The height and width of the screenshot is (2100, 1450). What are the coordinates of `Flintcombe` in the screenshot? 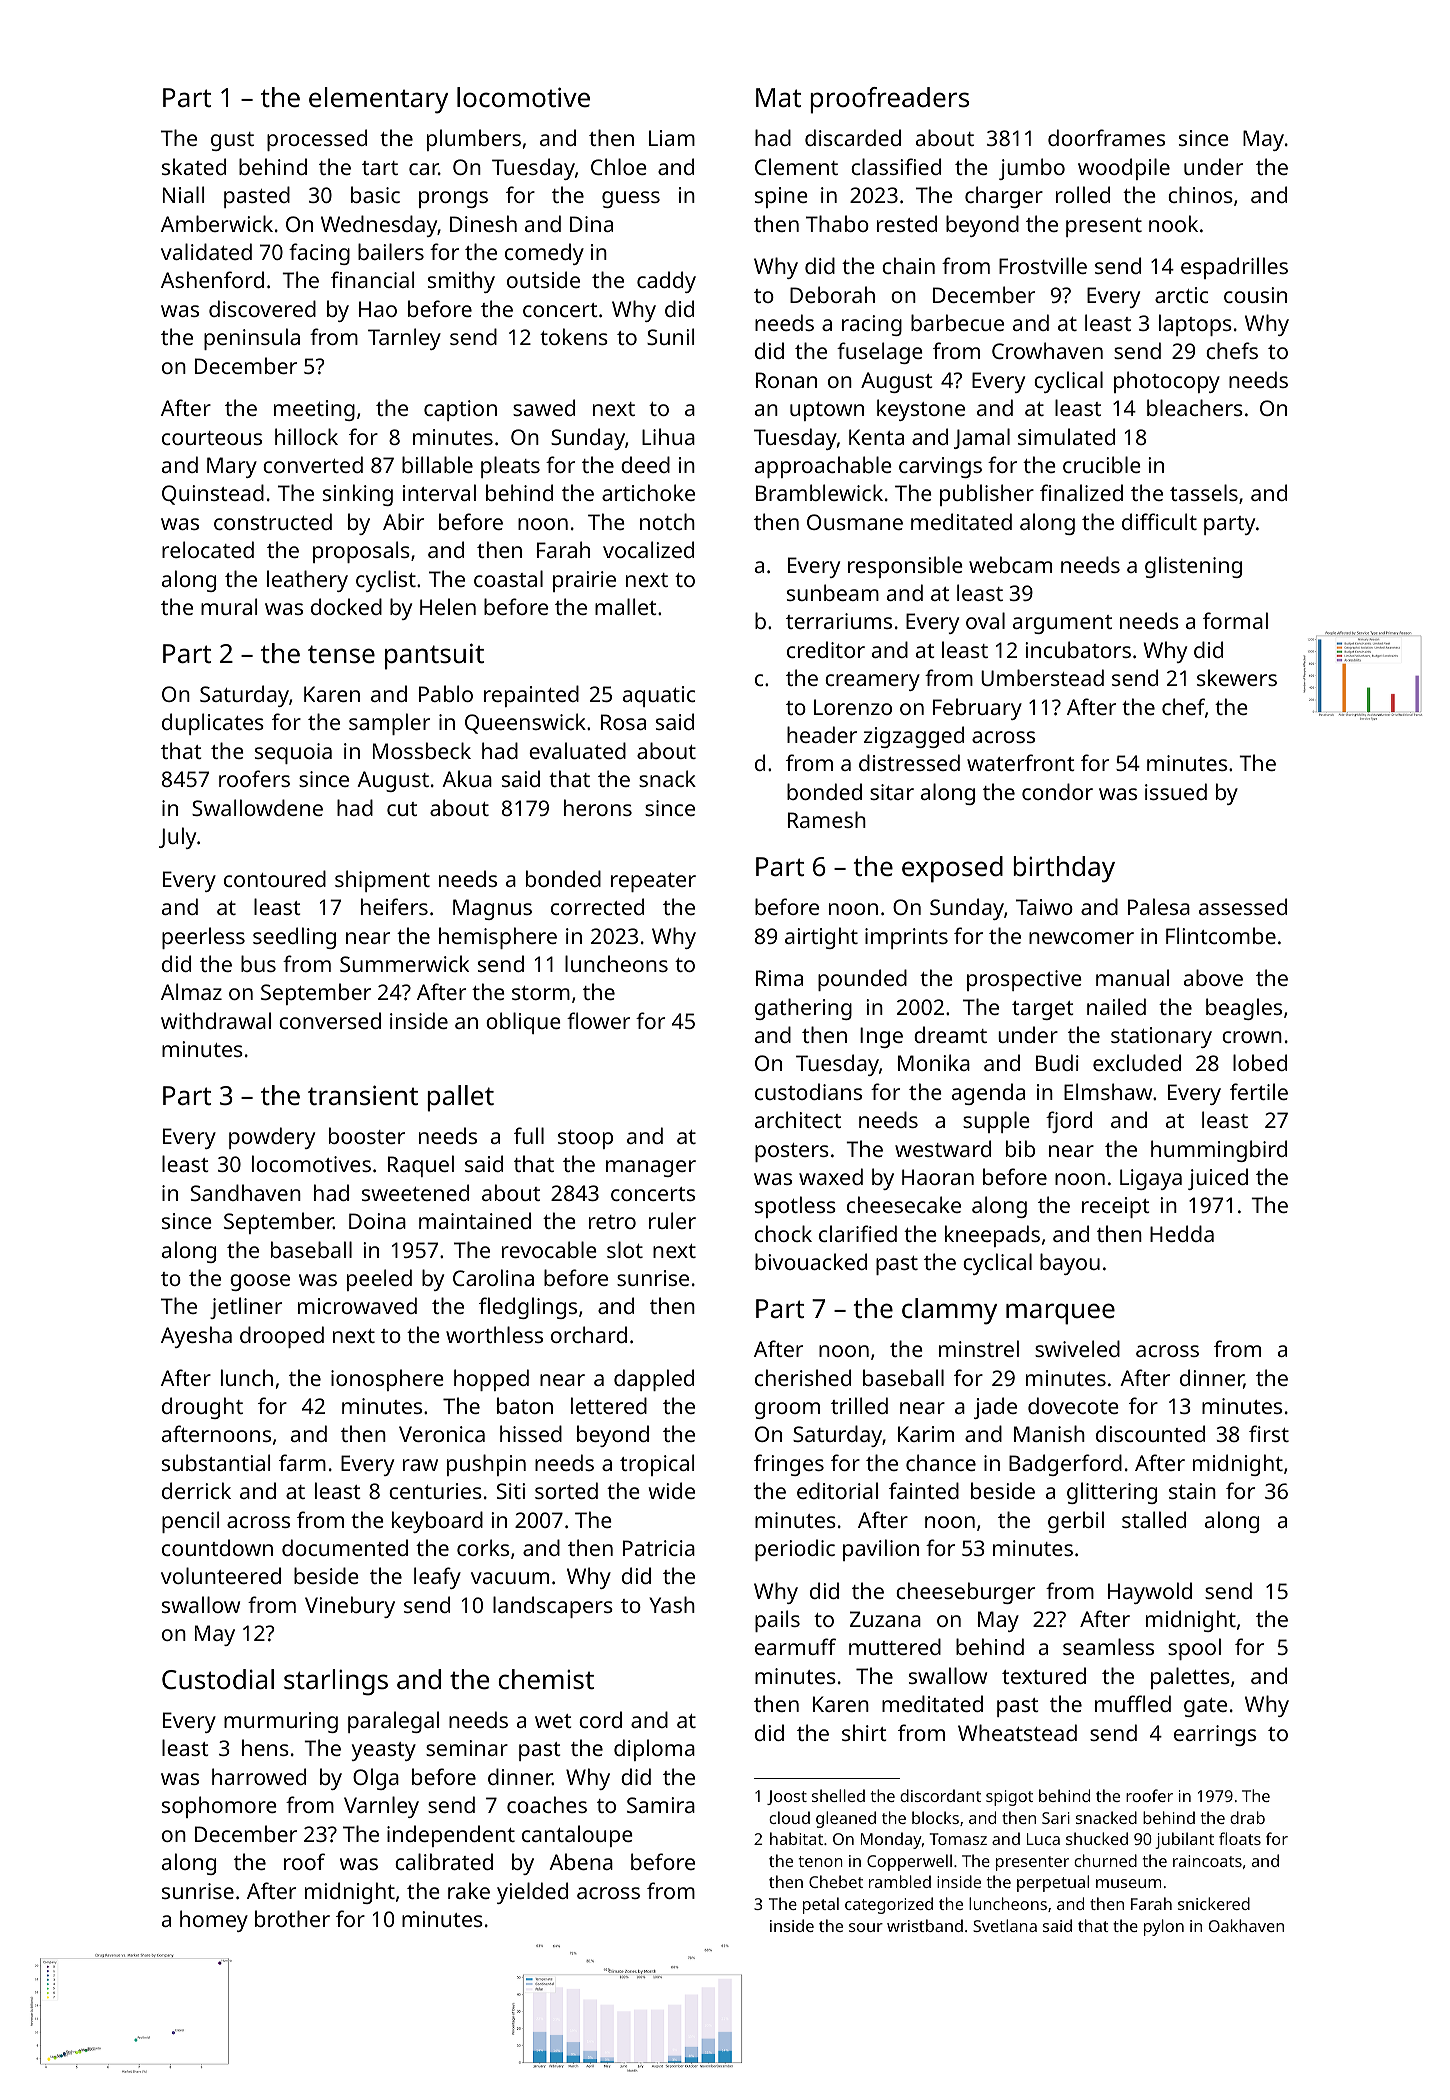 It's located at (1221, 935).
